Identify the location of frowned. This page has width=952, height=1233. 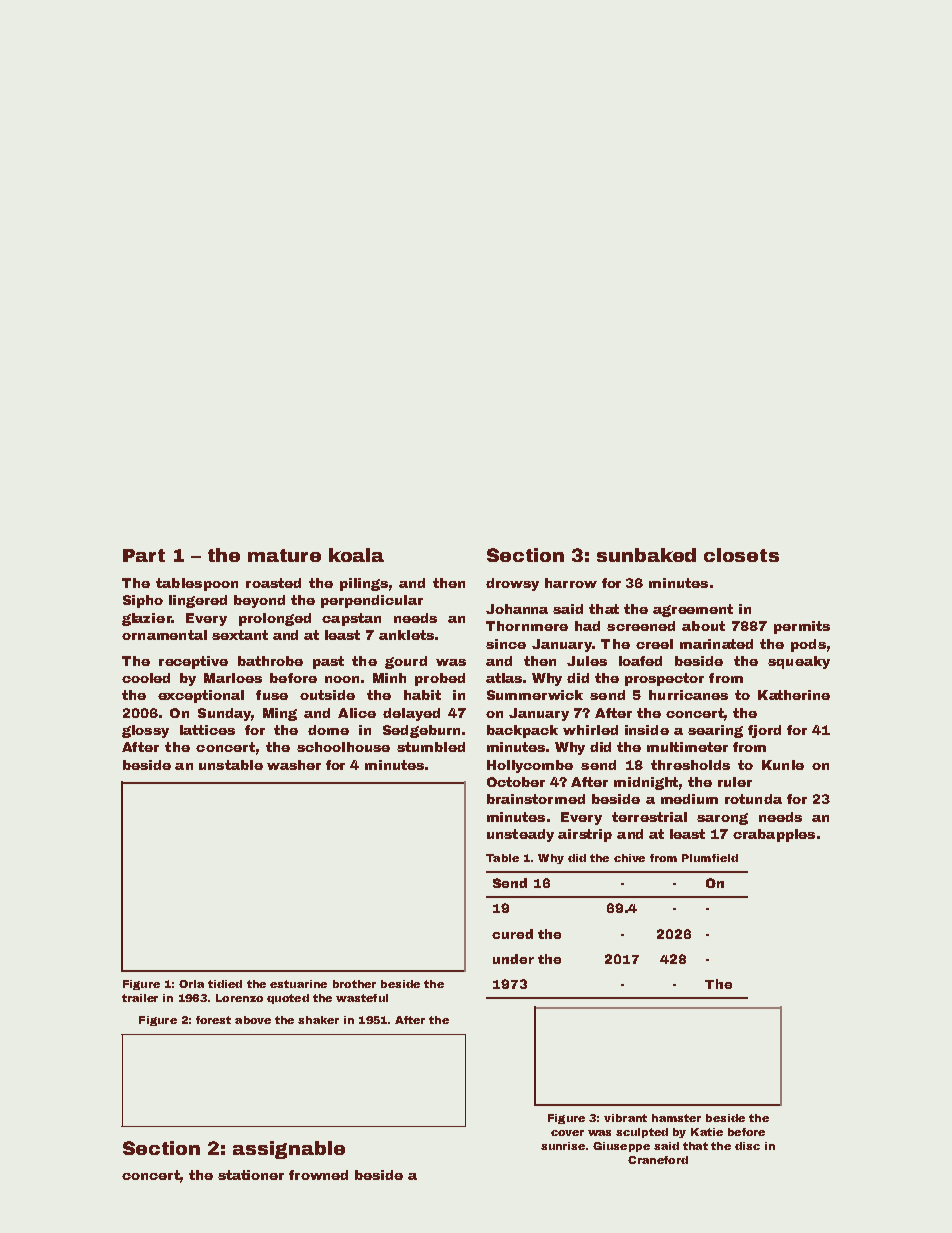
(318, 1175).
